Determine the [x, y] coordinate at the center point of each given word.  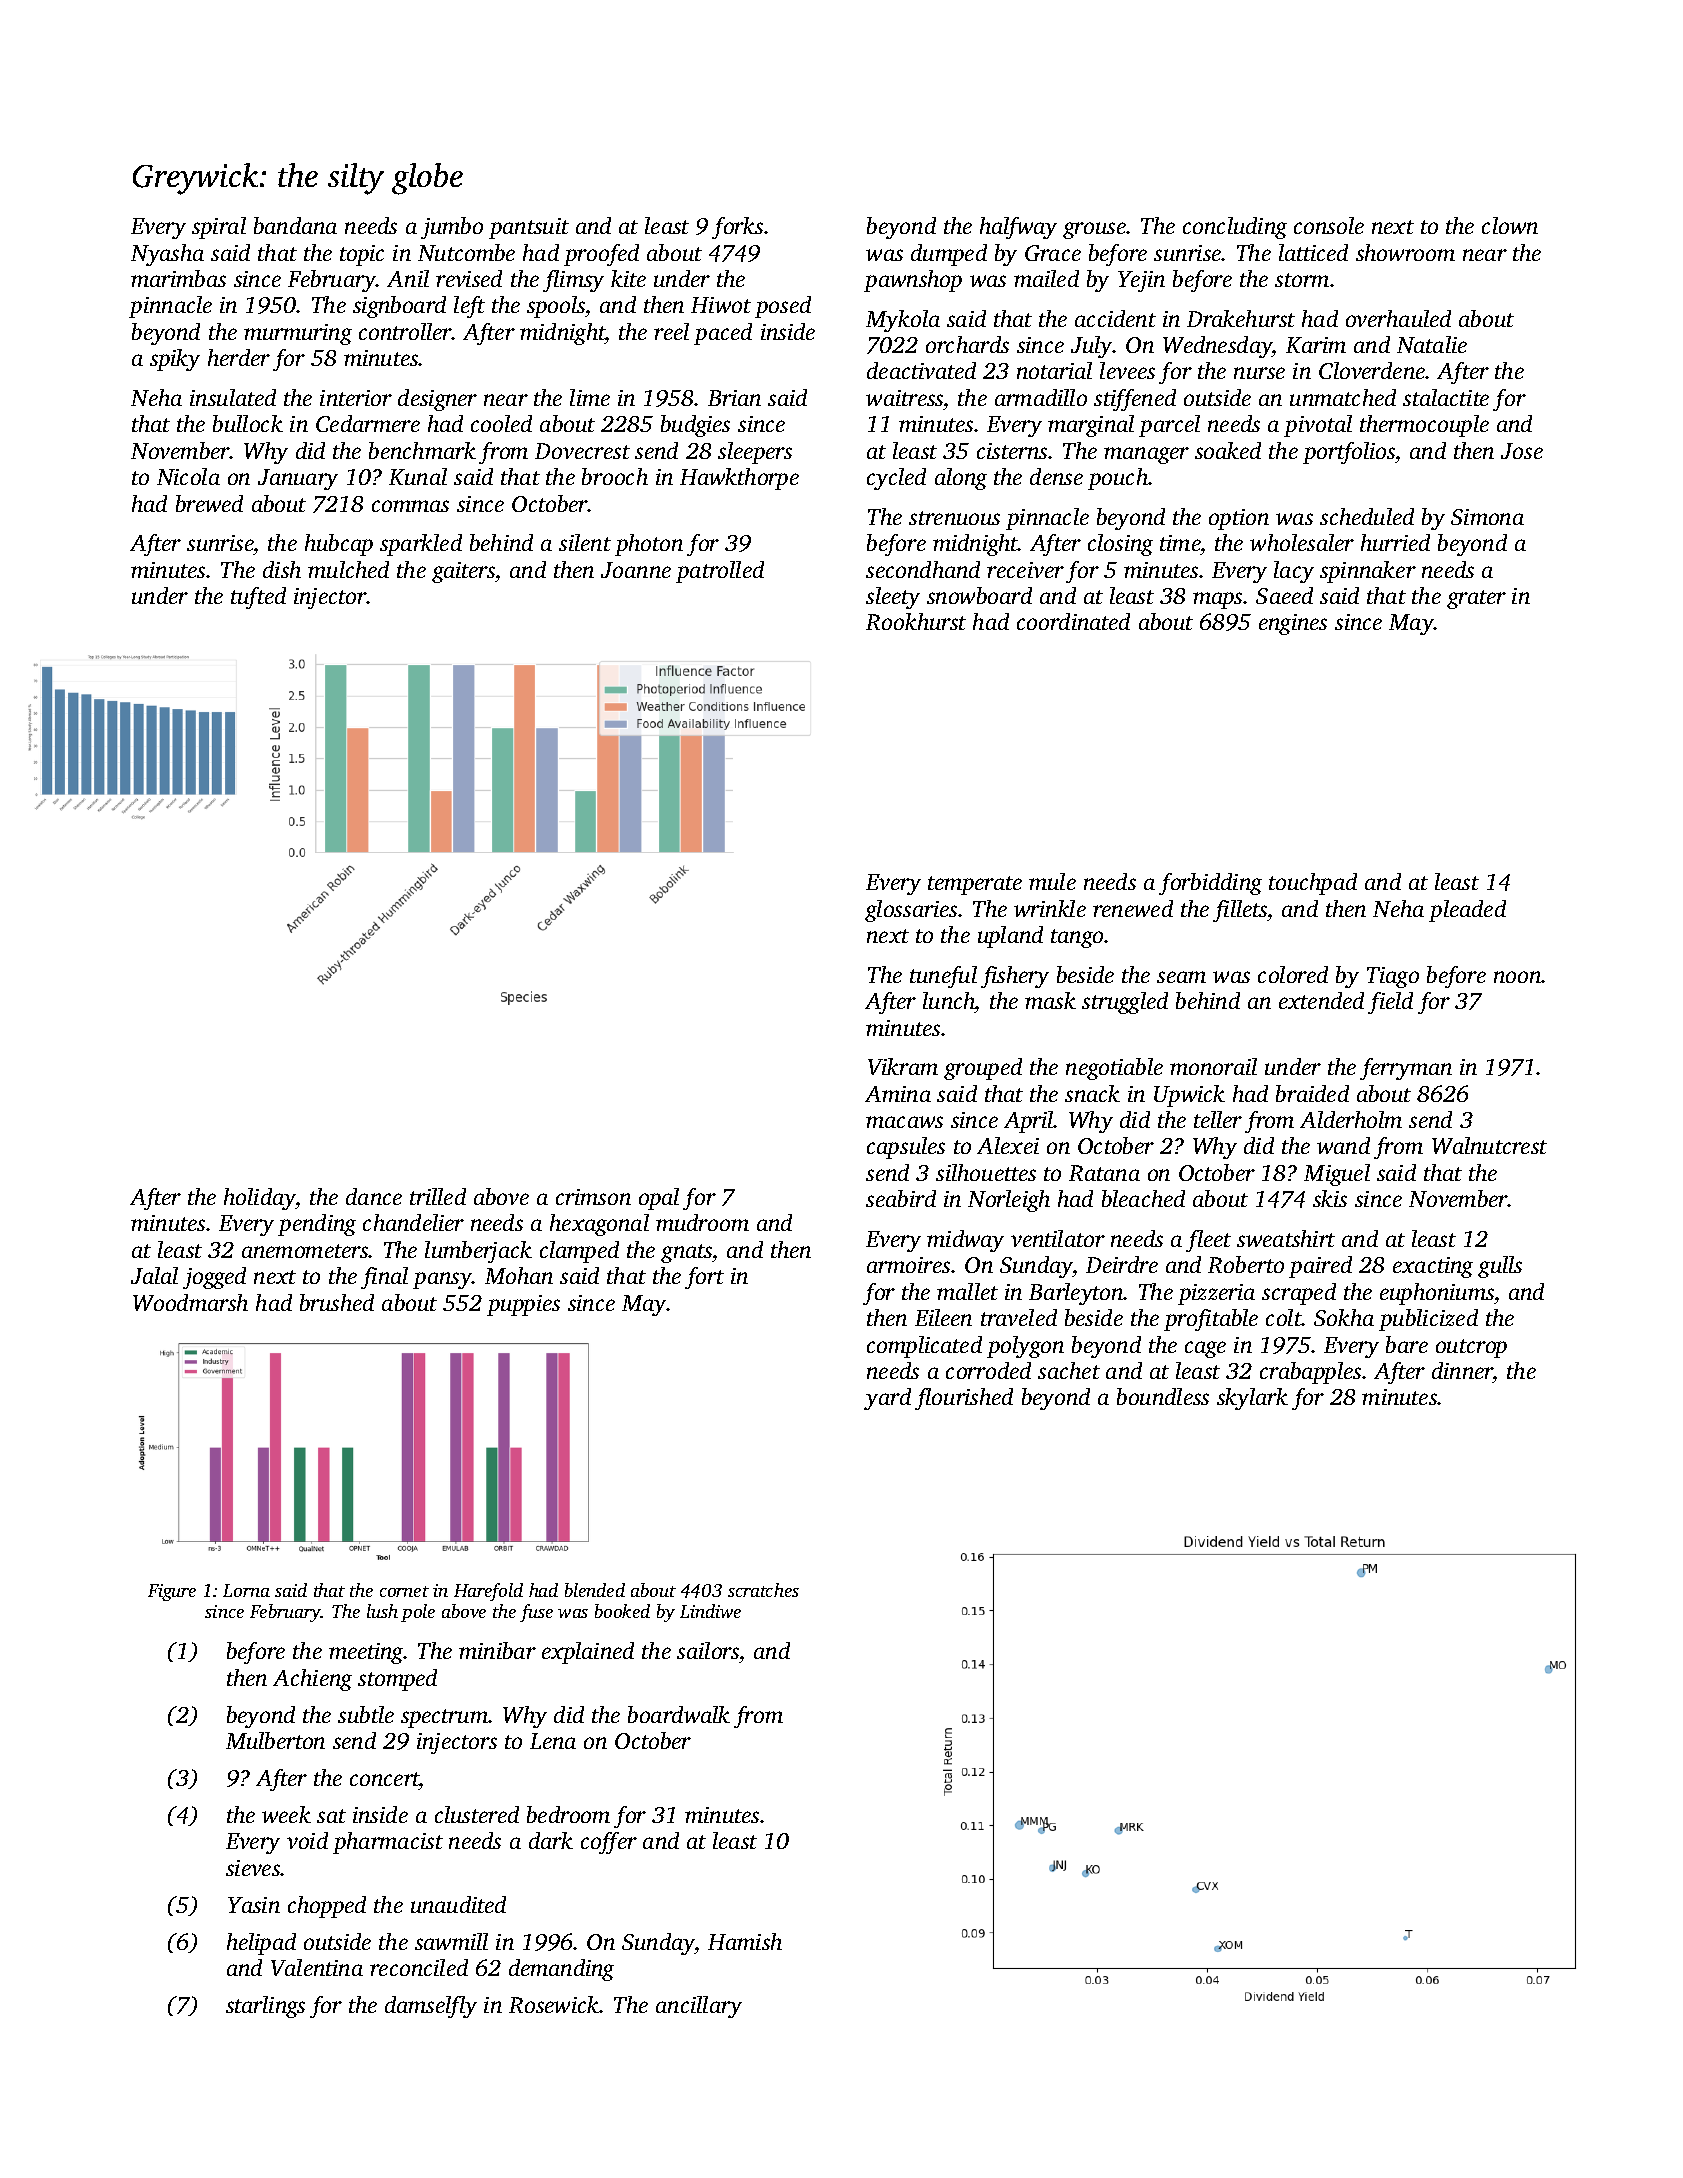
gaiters [463, 572]
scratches [763, 1590]
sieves [253, 1868]
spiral [219, 228]
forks [737, 228]
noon [1518, 977]
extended [1321, 1000]
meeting [366, 1653]
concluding [1235, 228]
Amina [898, 1094]
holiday [260, 1199]
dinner [1462, 1370]
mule [1052, 881]
